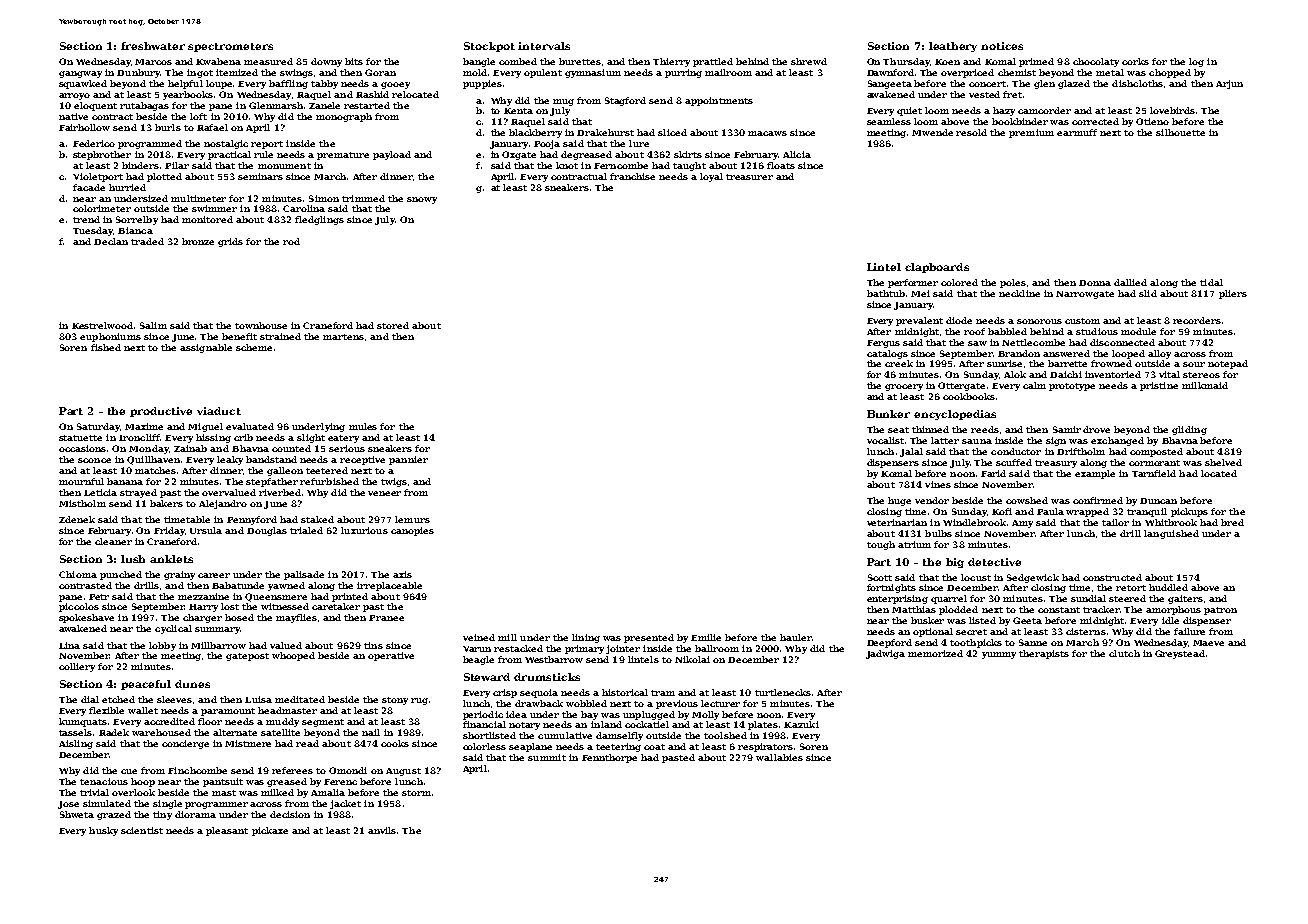 The height and width of the screenshot is (924, 1308). What do you see at coordinates (563, 102) in the screenshot?
I see `mug` at bounding box center [563, 102].
